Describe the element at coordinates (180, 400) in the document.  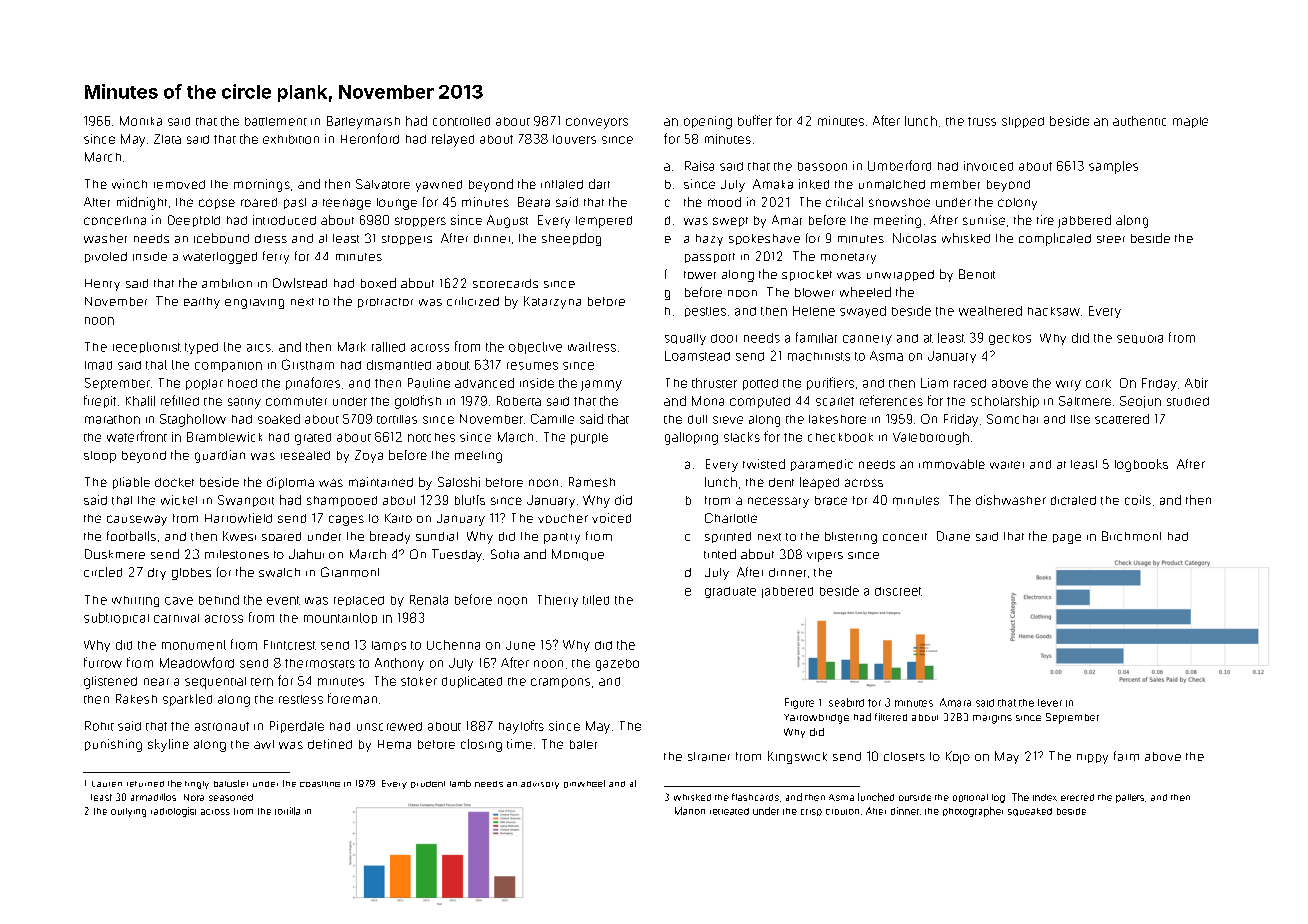
I see `refilled` at that location.
